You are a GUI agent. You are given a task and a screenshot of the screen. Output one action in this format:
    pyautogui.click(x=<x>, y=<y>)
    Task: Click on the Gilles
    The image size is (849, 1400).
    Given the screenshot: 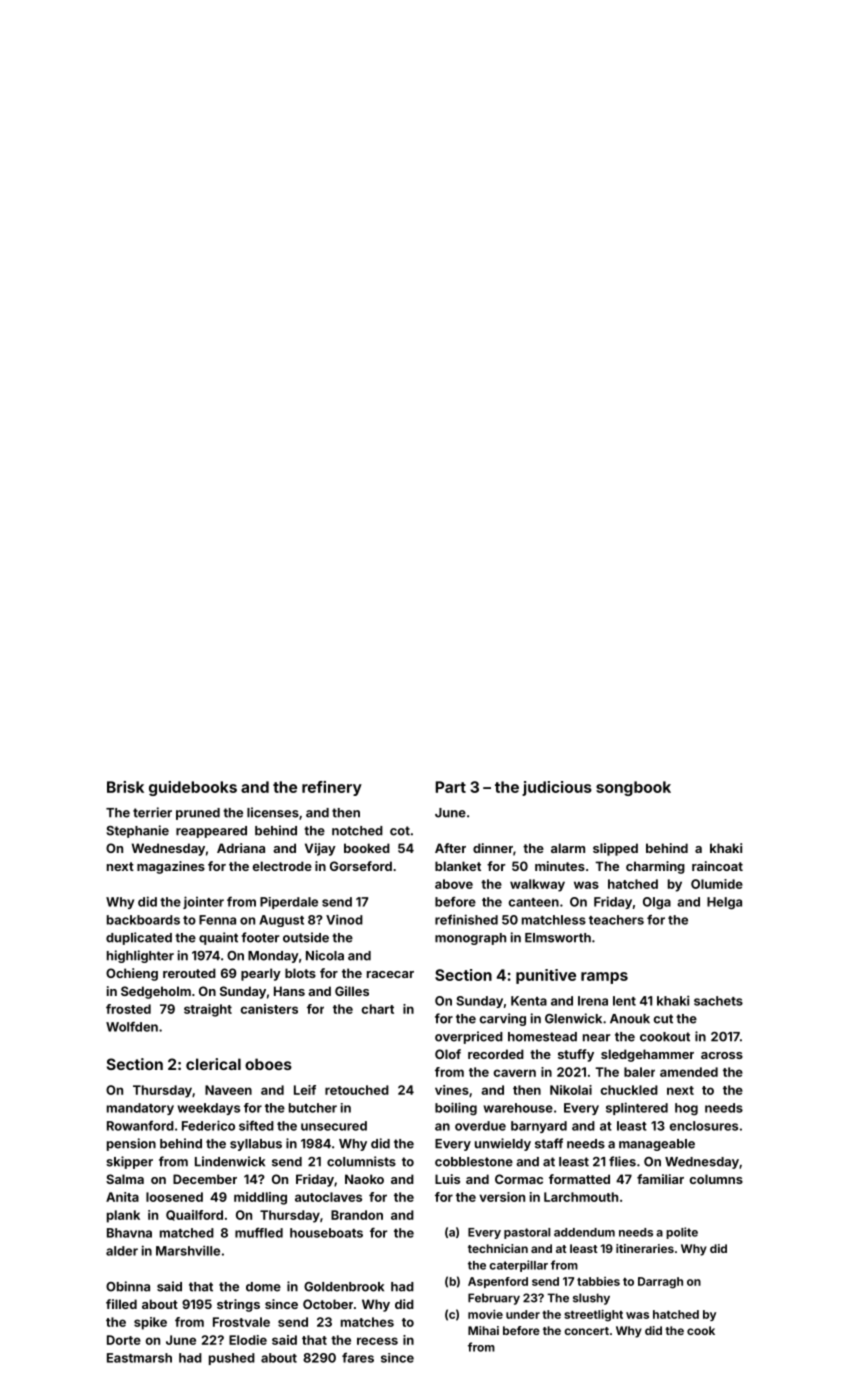 What is the action you would take?
    pyautogui.click(x=352, y=991)
